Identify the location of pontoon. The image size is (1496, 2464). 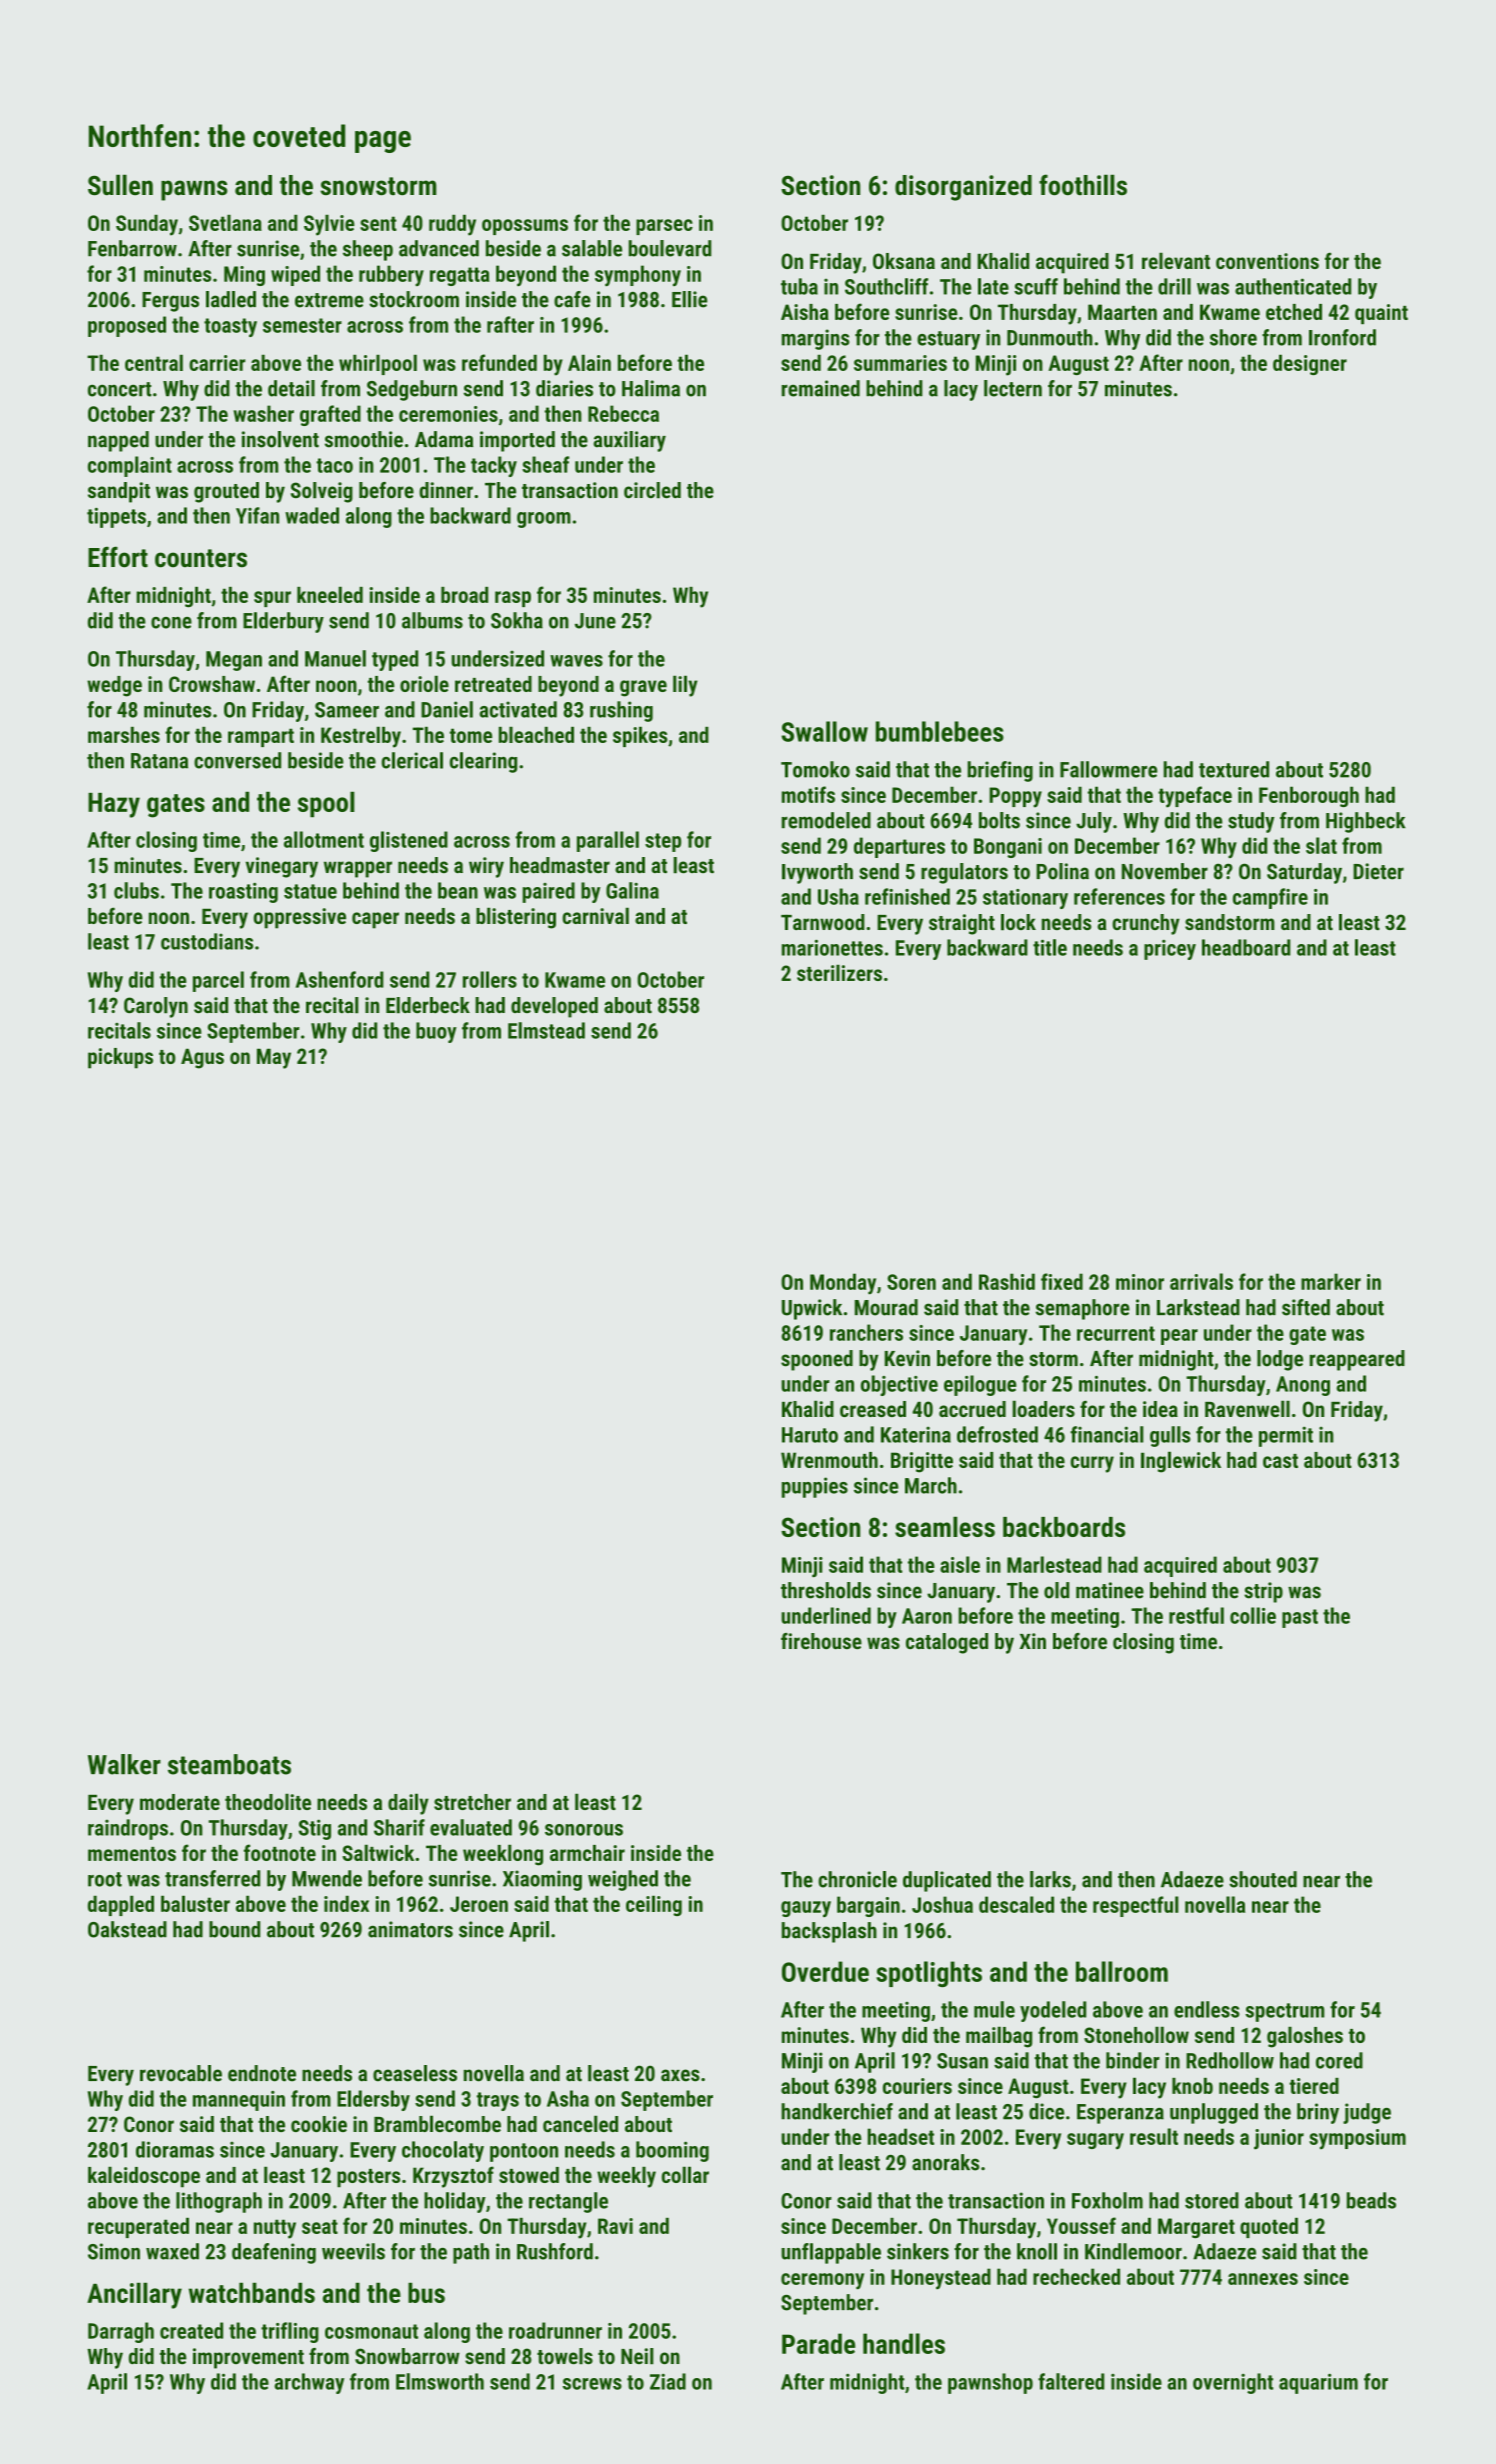
(524, 2152).
